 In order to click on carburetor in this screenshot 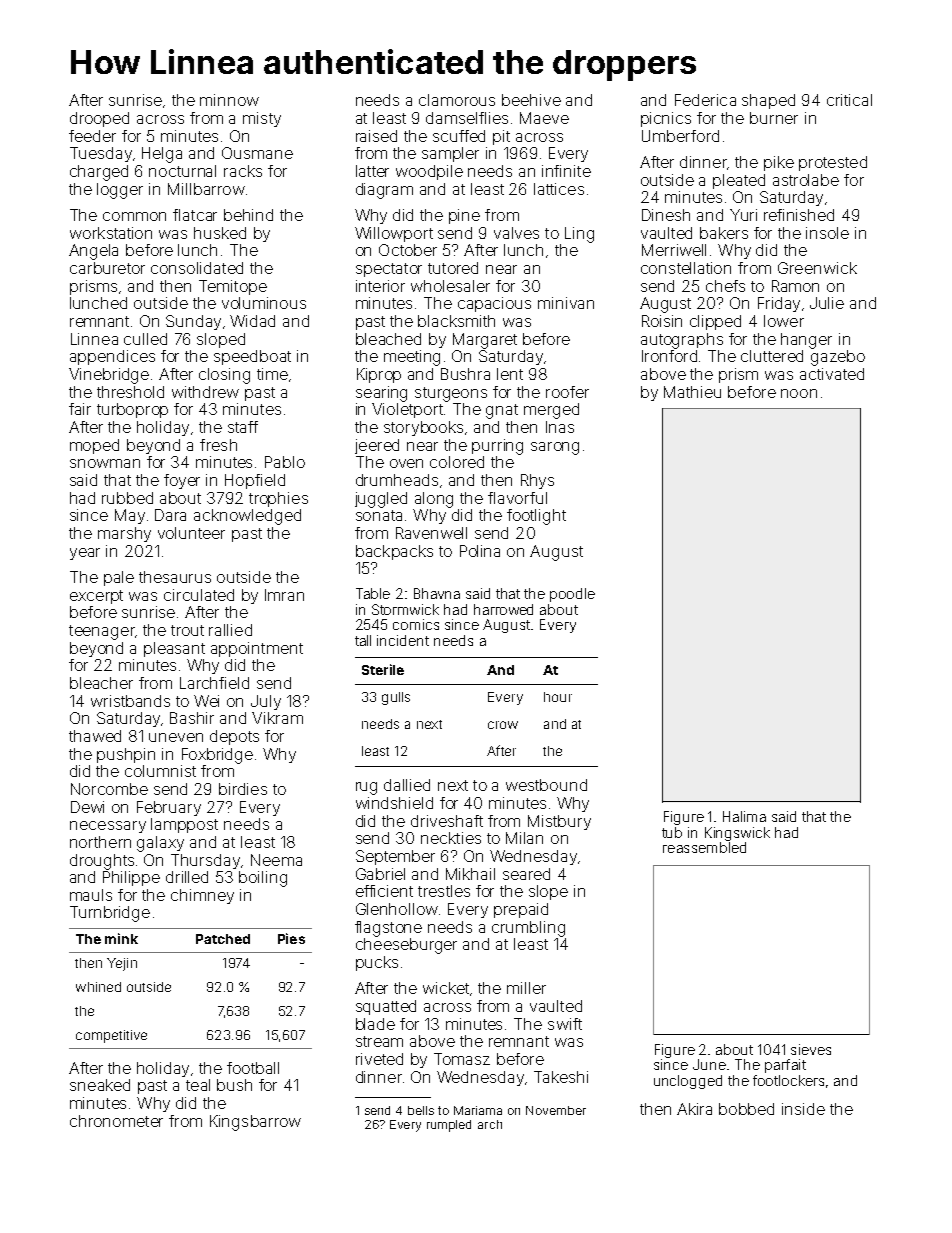, I will do `click(107, 268)`.
